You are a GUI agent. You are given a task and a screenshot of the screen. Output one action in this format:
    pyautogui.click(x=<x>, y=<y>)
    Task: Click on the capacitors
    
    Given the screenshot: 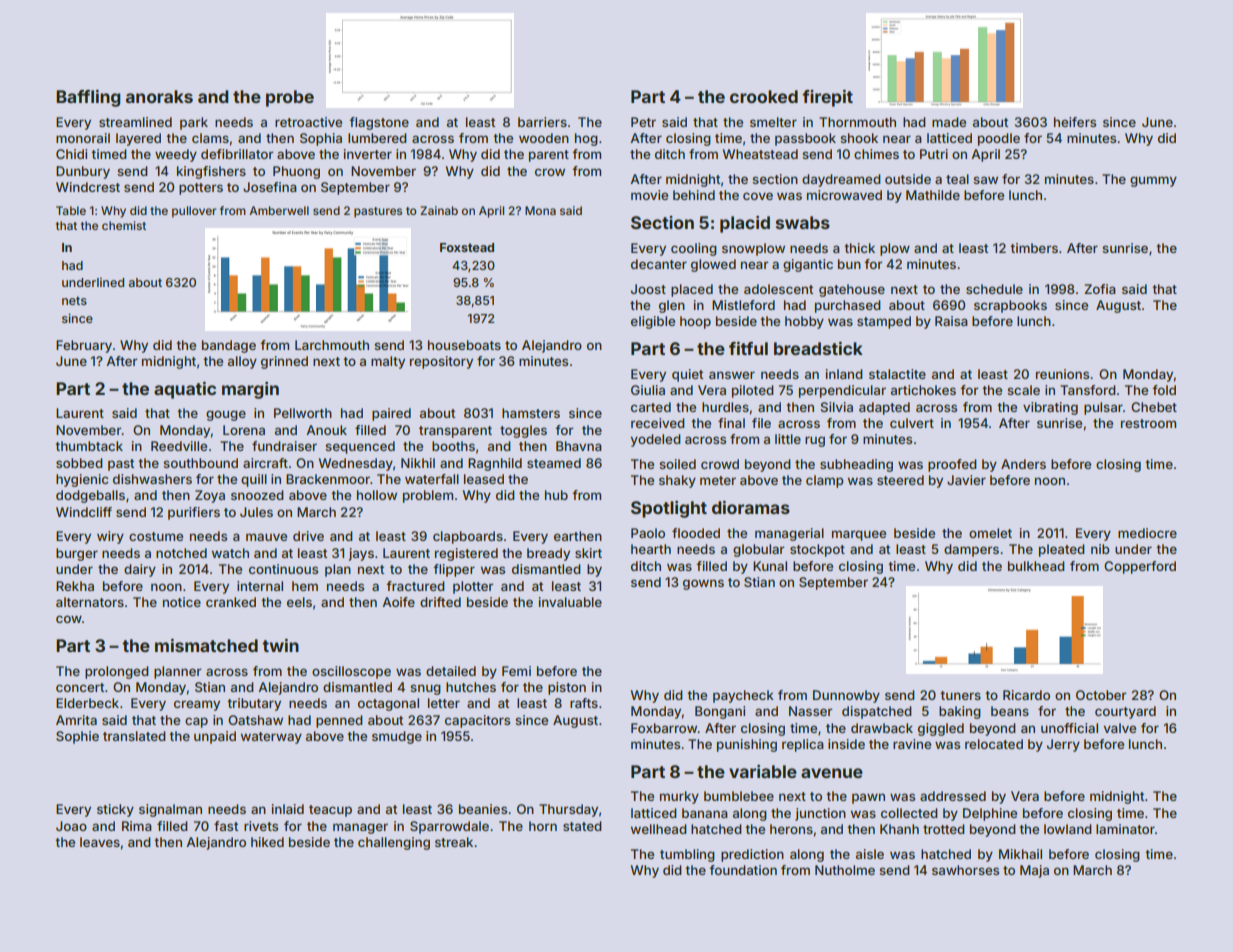 What is the action you would take?
    pyautogui.click(x=477, y=721)
